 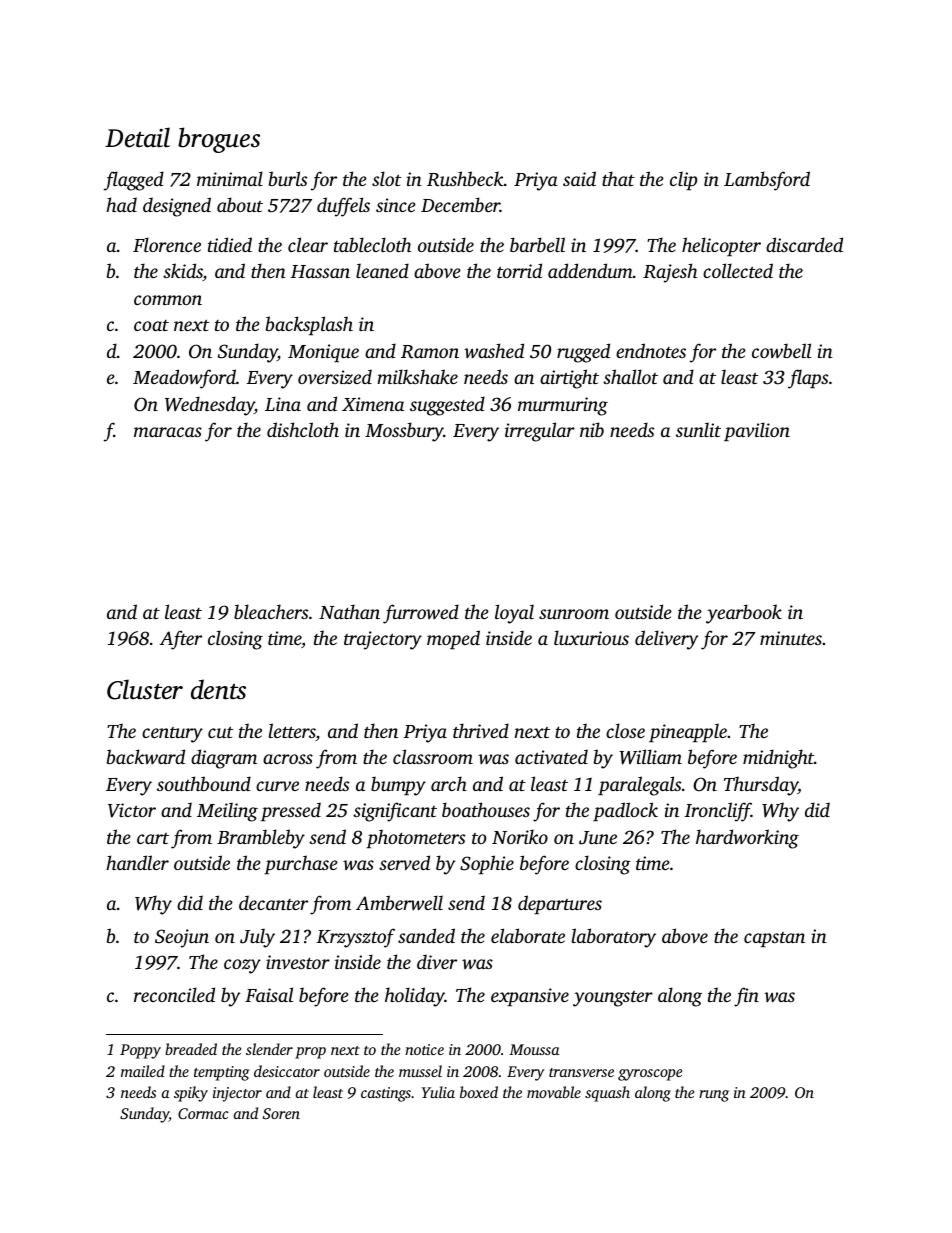 I want to click on Detail, so click(x=137, y=137).
